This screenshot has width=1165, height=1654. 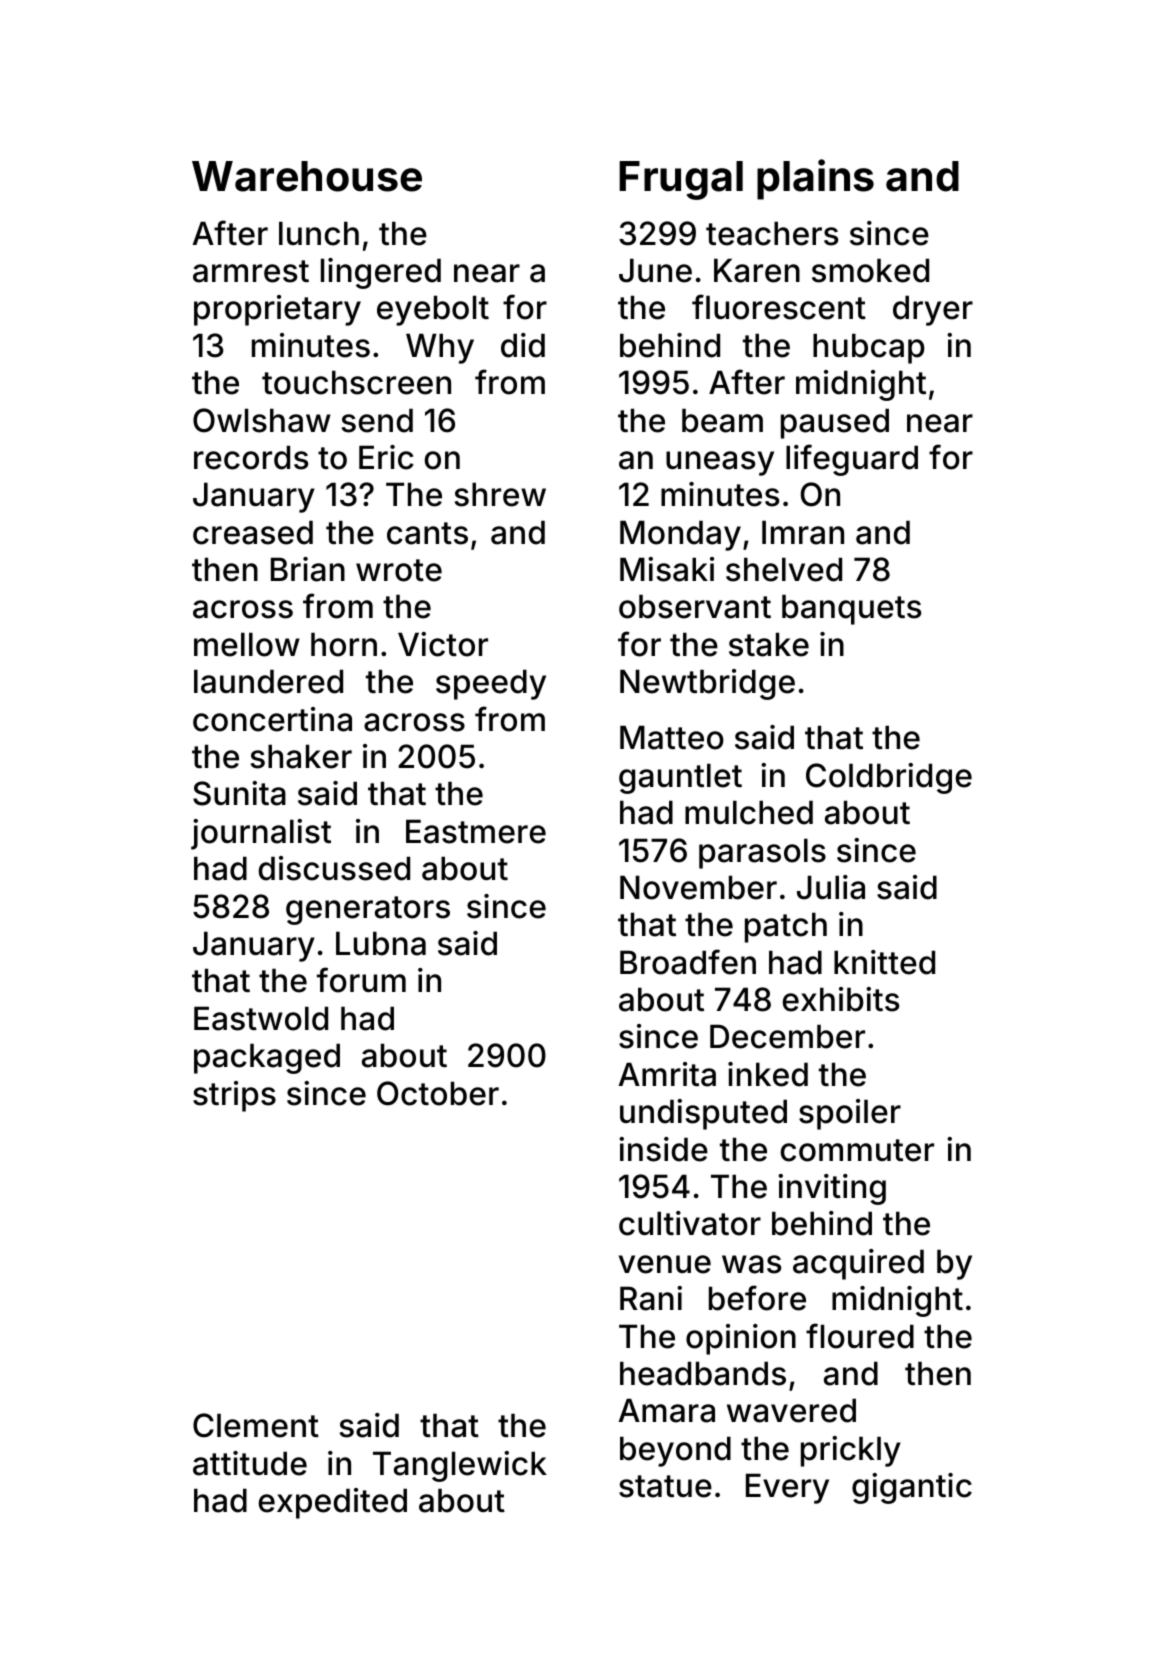 I want to click on horn, so click(x=344, y=644).
